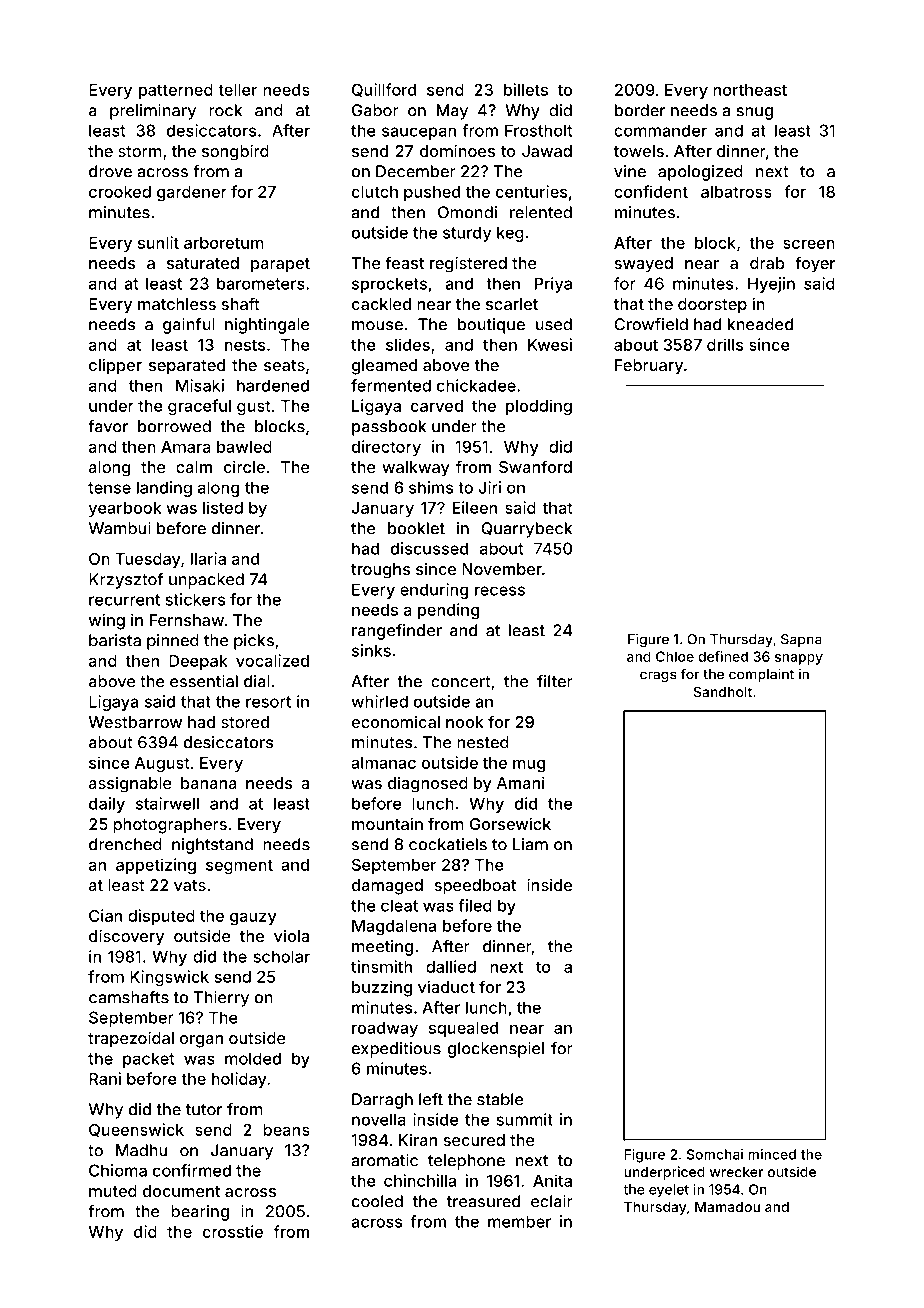 This page has width=924, height=1308. I want to click on kneaded, so click(760, 324).
